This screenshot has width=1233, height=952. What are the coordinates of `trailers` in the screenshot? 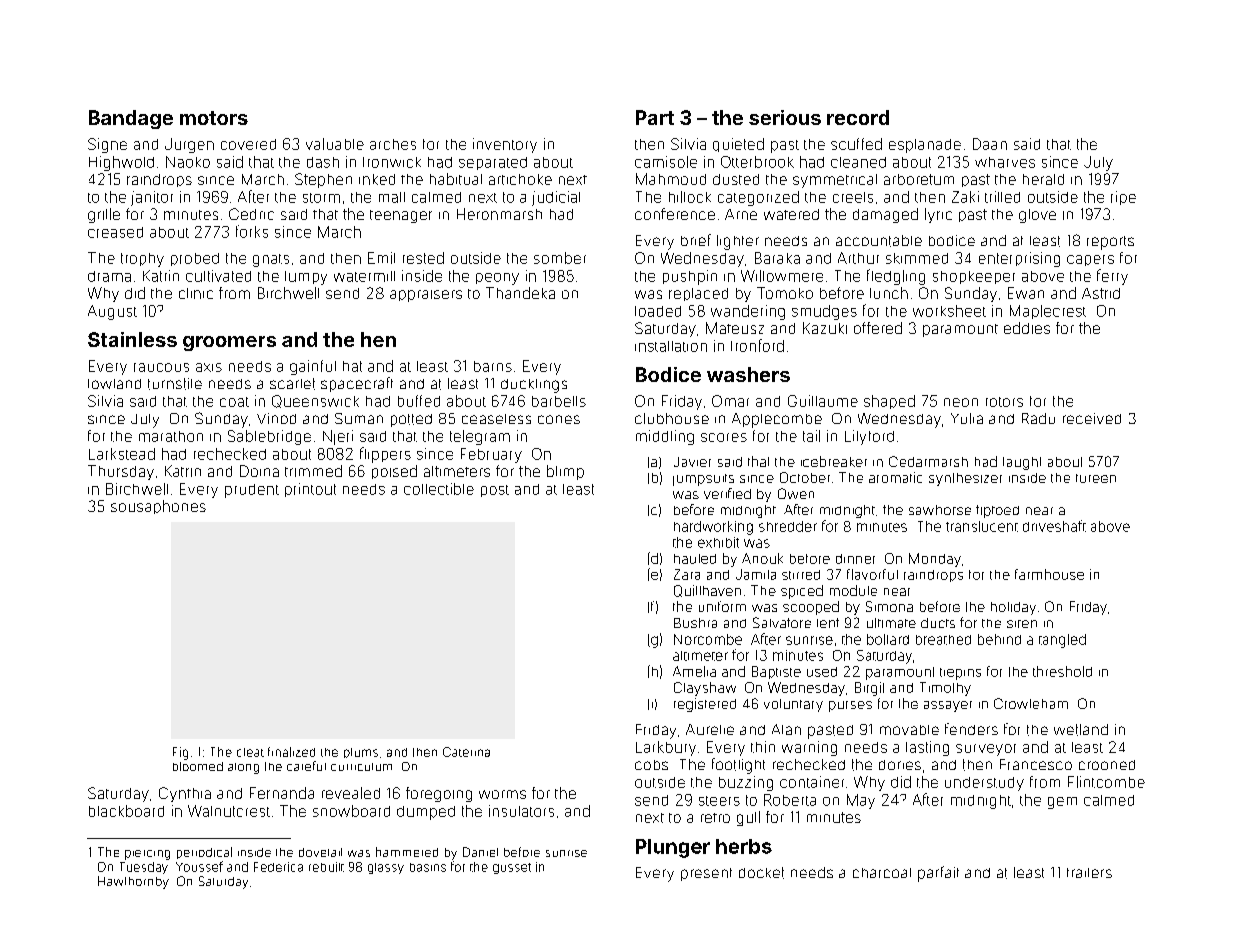 It's located at (1089, 873).
